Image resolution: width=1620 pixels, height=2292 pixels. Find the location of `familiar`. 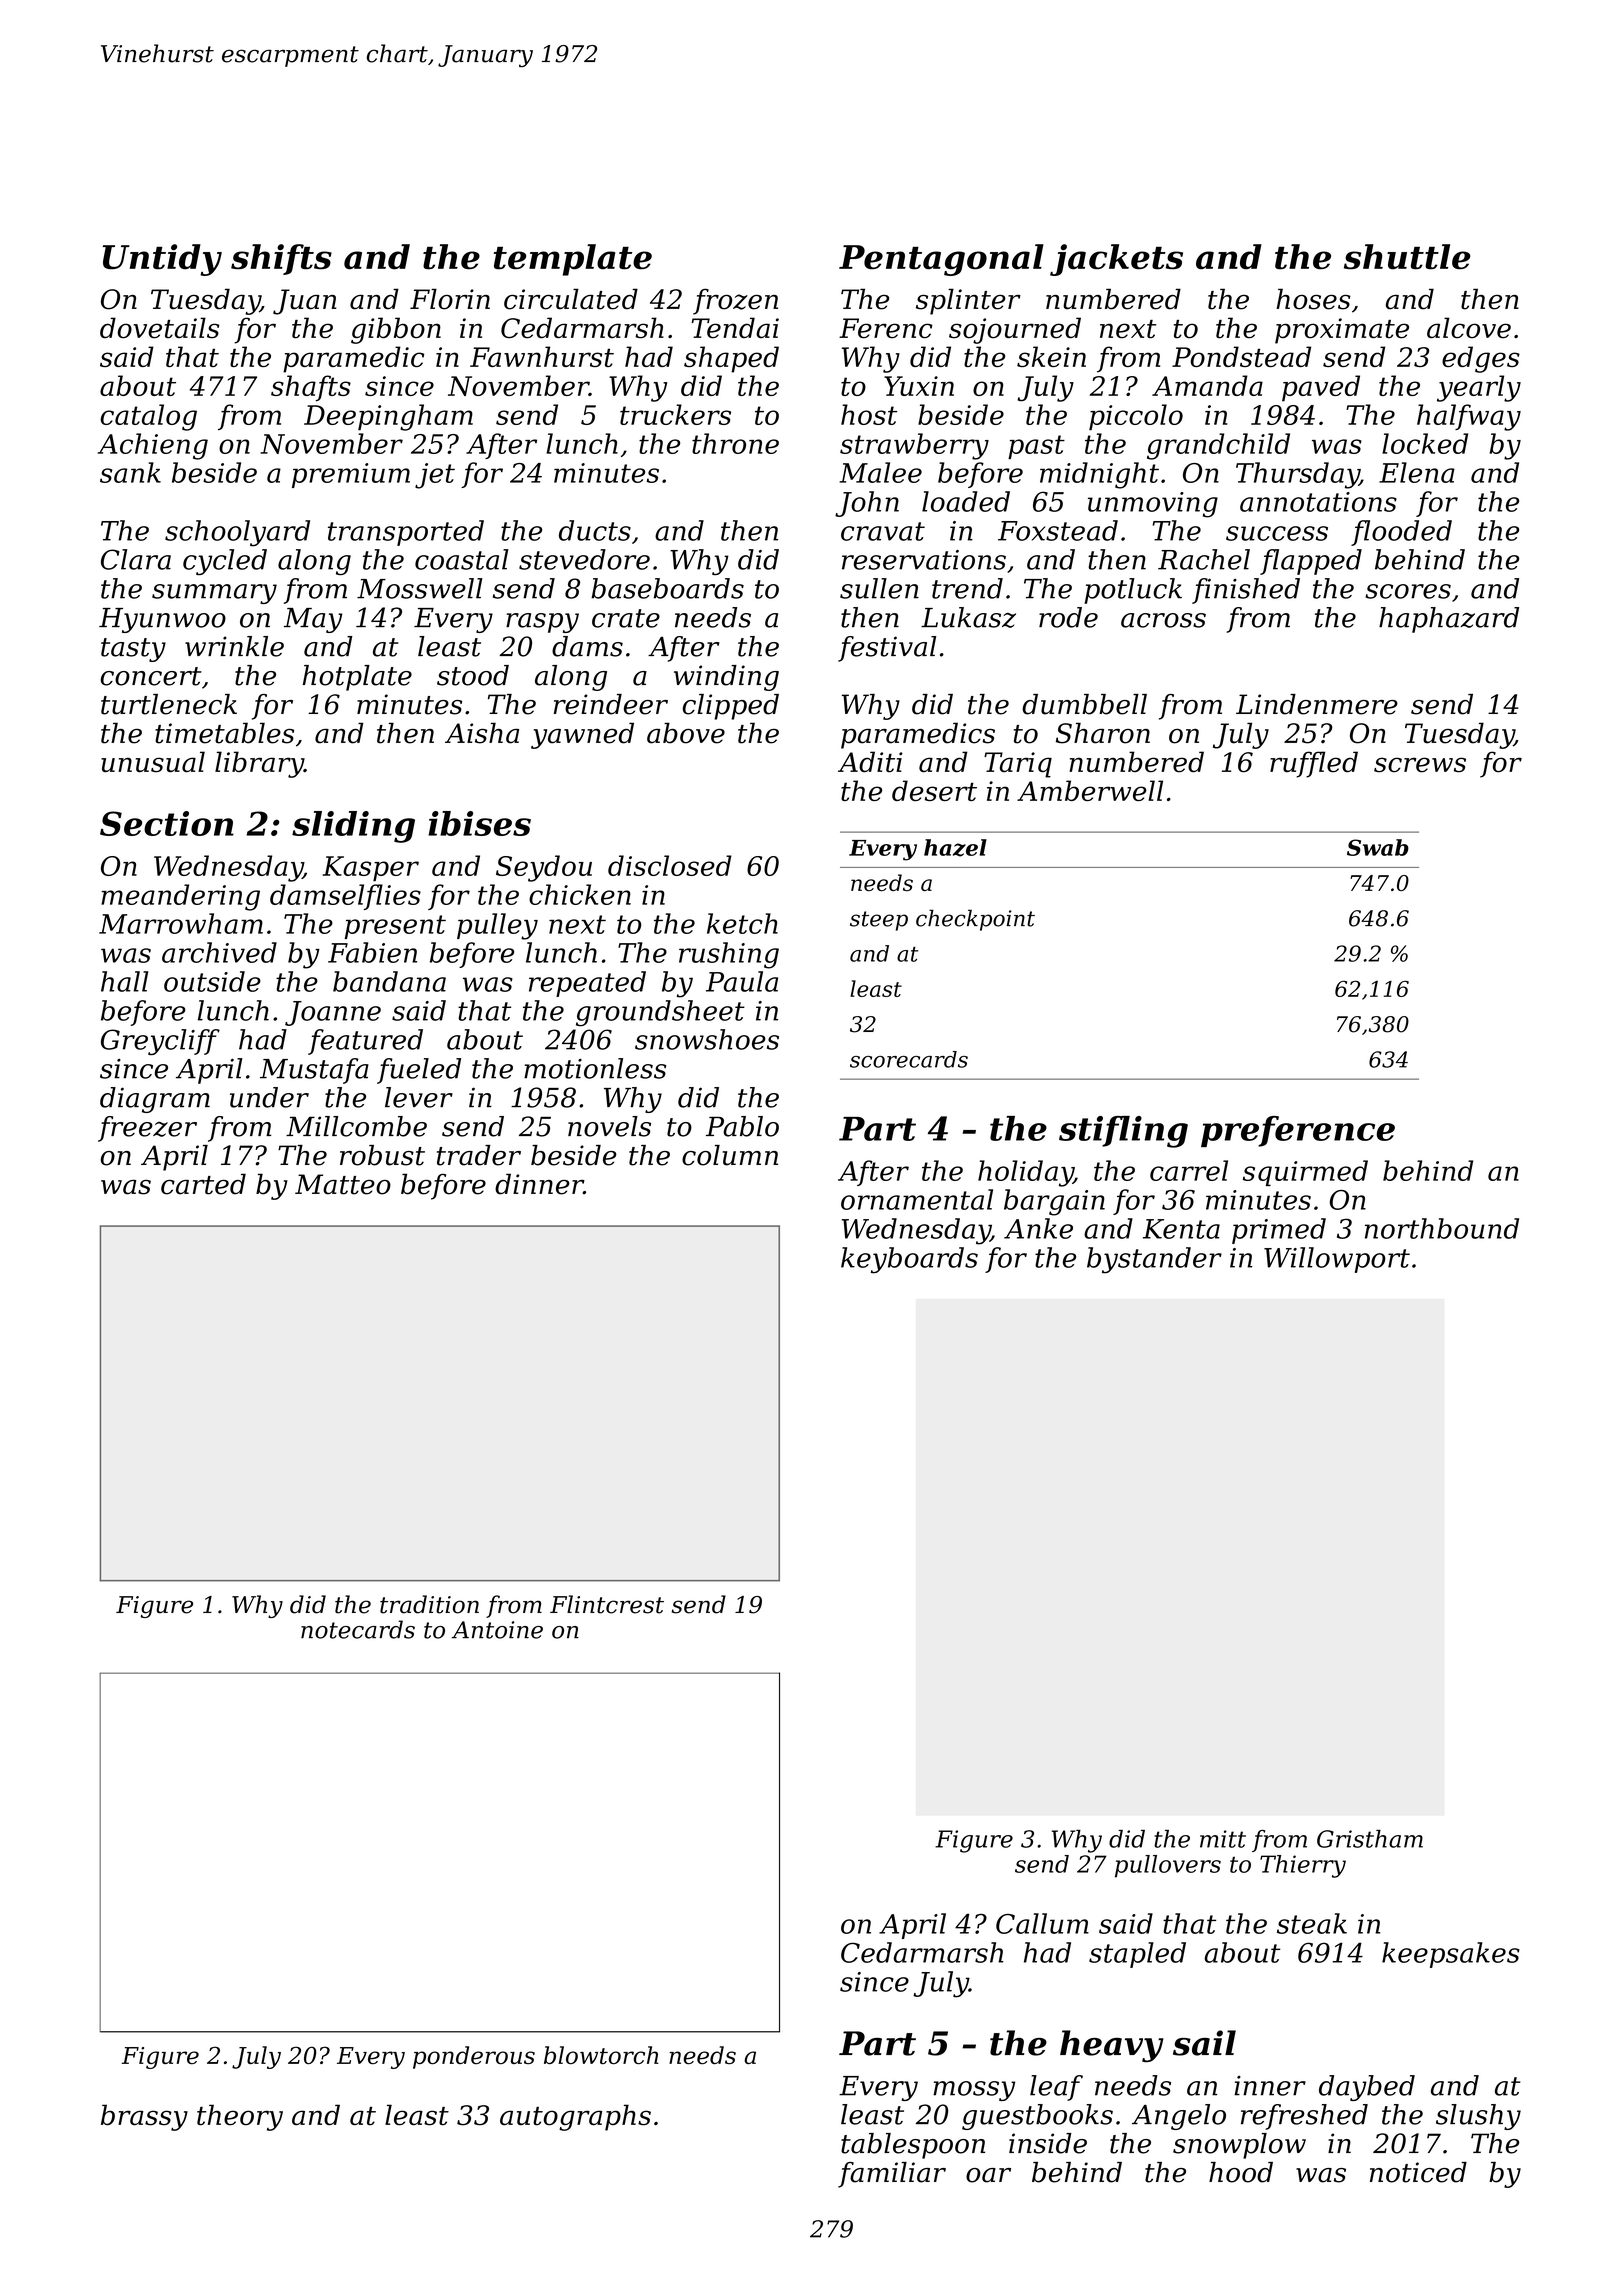

familiar is located at coordinates (892, 2175).
